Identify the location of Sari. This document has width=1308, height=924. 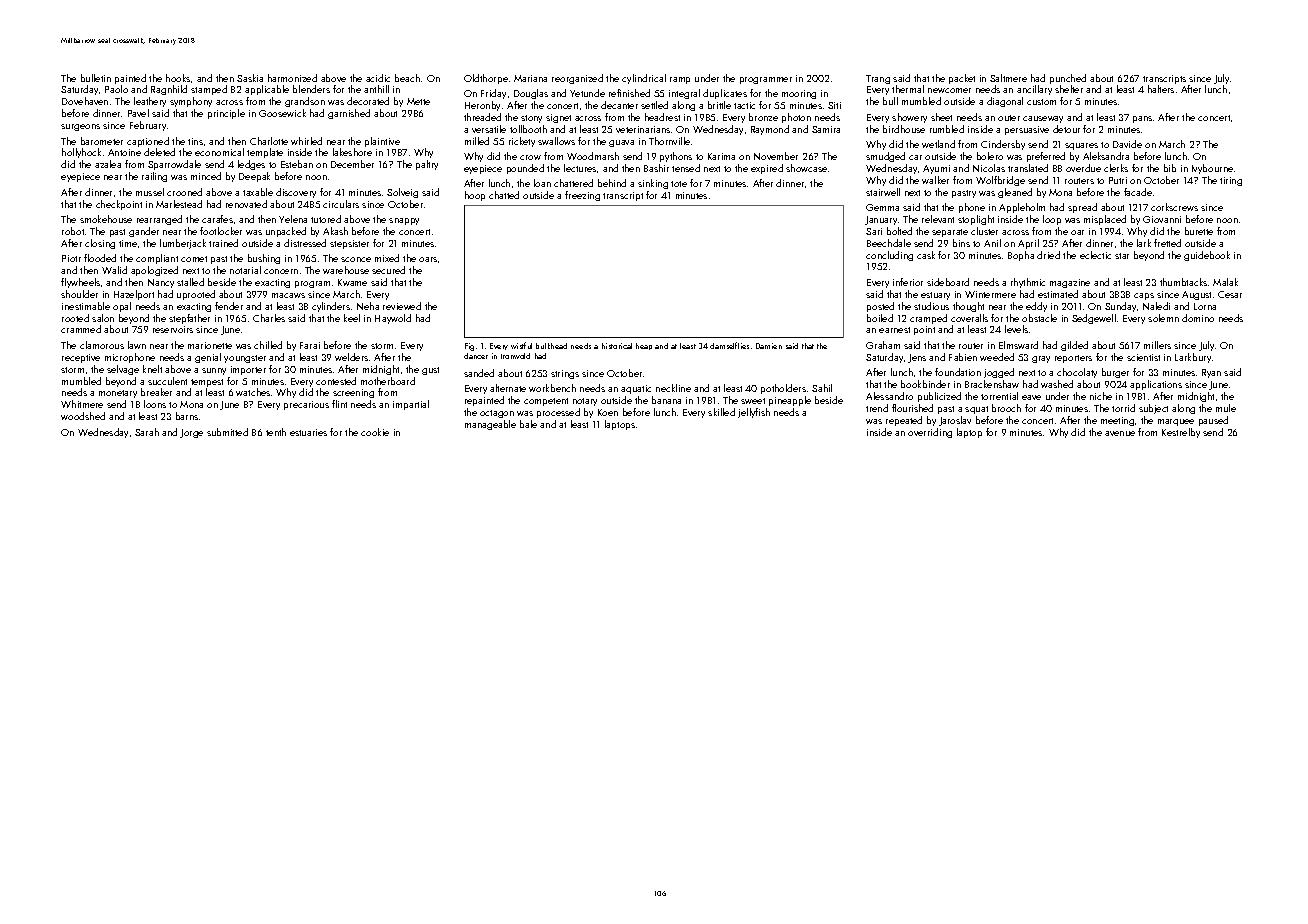
(874, 231).
